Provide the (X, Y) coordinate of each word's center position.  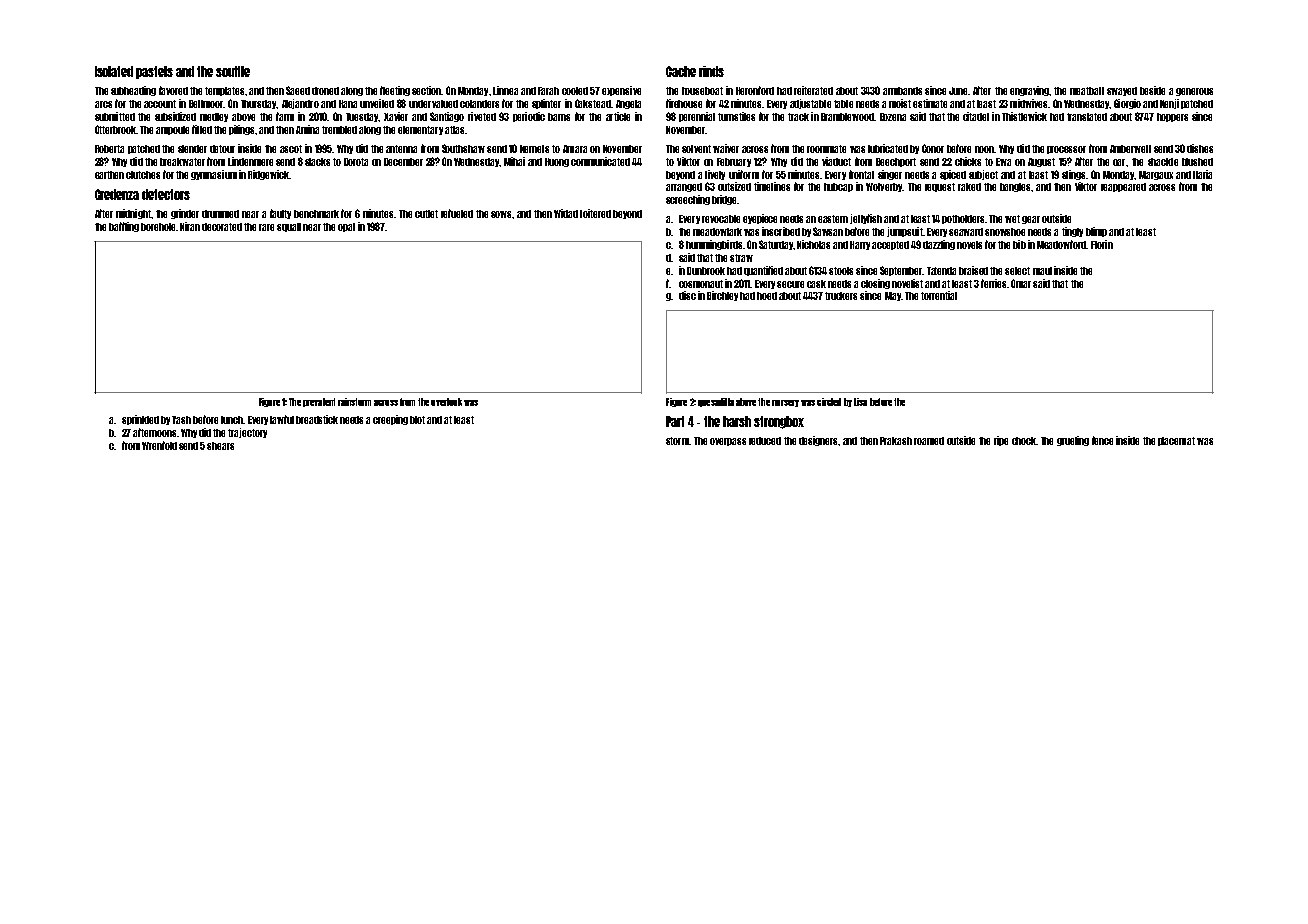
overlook (446, 402)
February (734, 162)
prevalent (319, 402)
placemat (1176, 441)
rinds (711, 71)
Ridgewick (268, 175)
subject (983, 175)
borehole (158, 227)
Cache (681, 71)
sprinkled (140, 420)
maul (1042, 271)
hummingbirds (714, 245)
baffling (124, 227)
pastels (154, 72)
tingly (1072, 232)
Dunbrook (706, 271)
